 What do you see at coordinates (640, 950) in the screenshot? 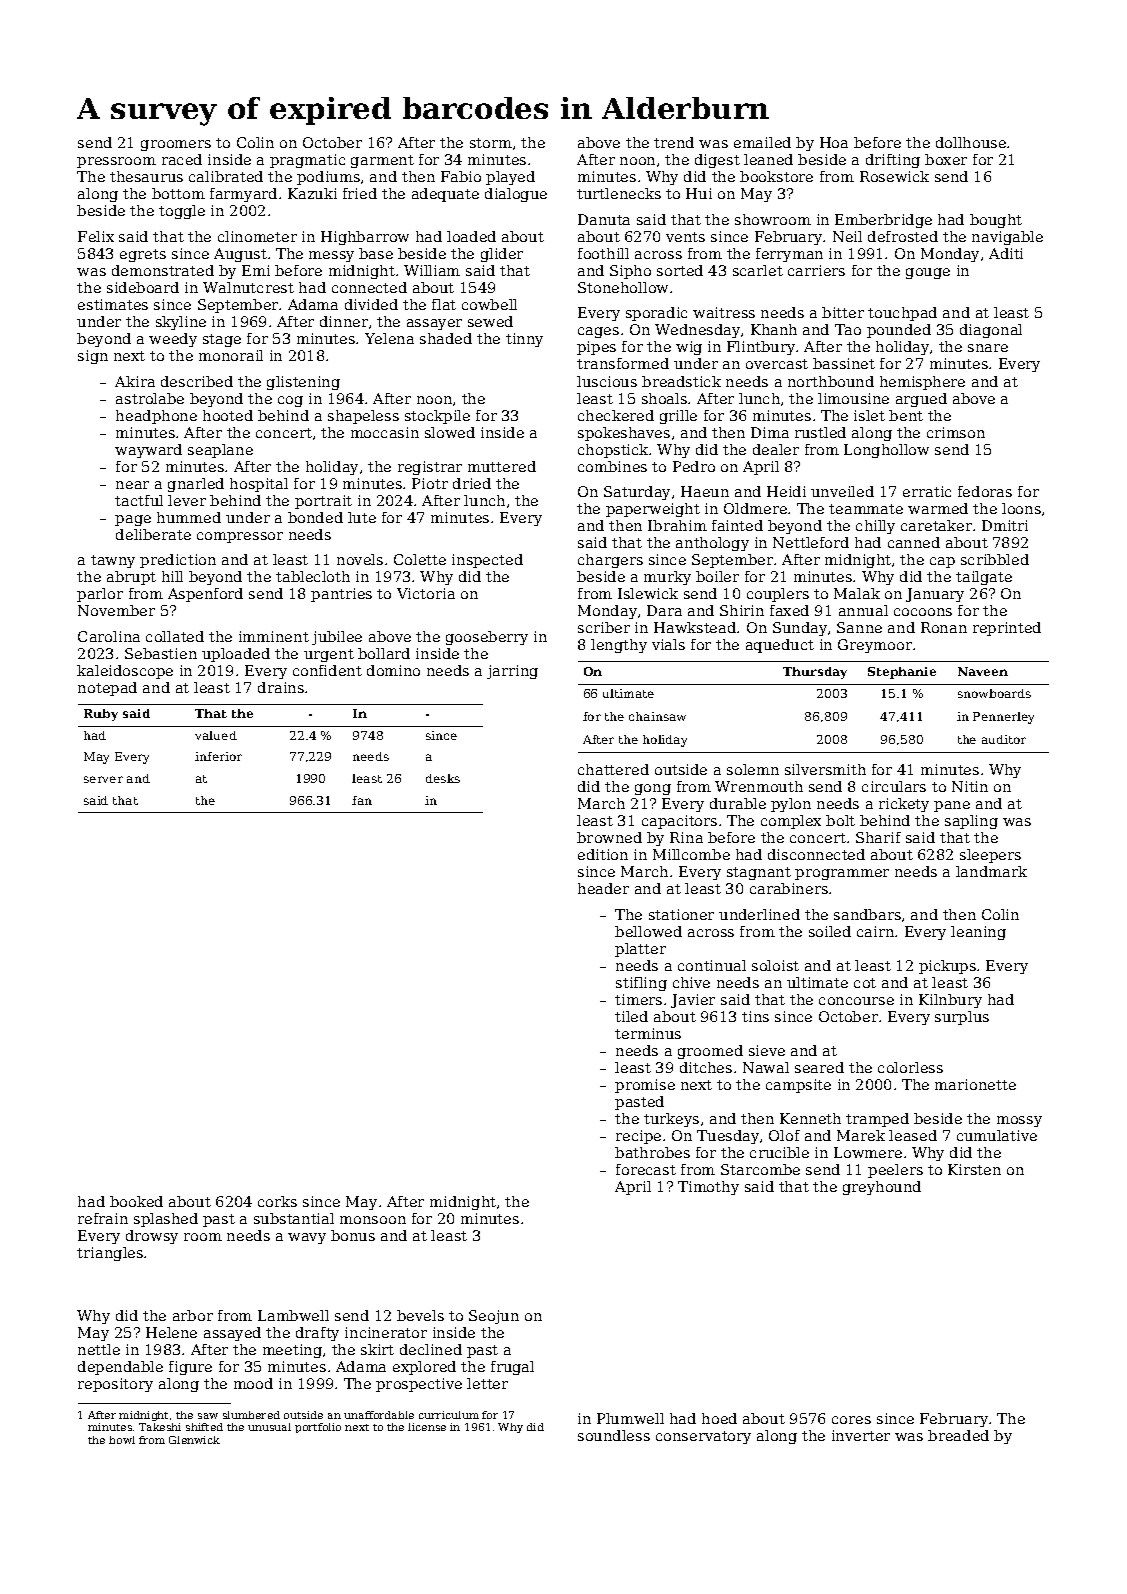
I see `platter` at bounding box center [640, 950].
